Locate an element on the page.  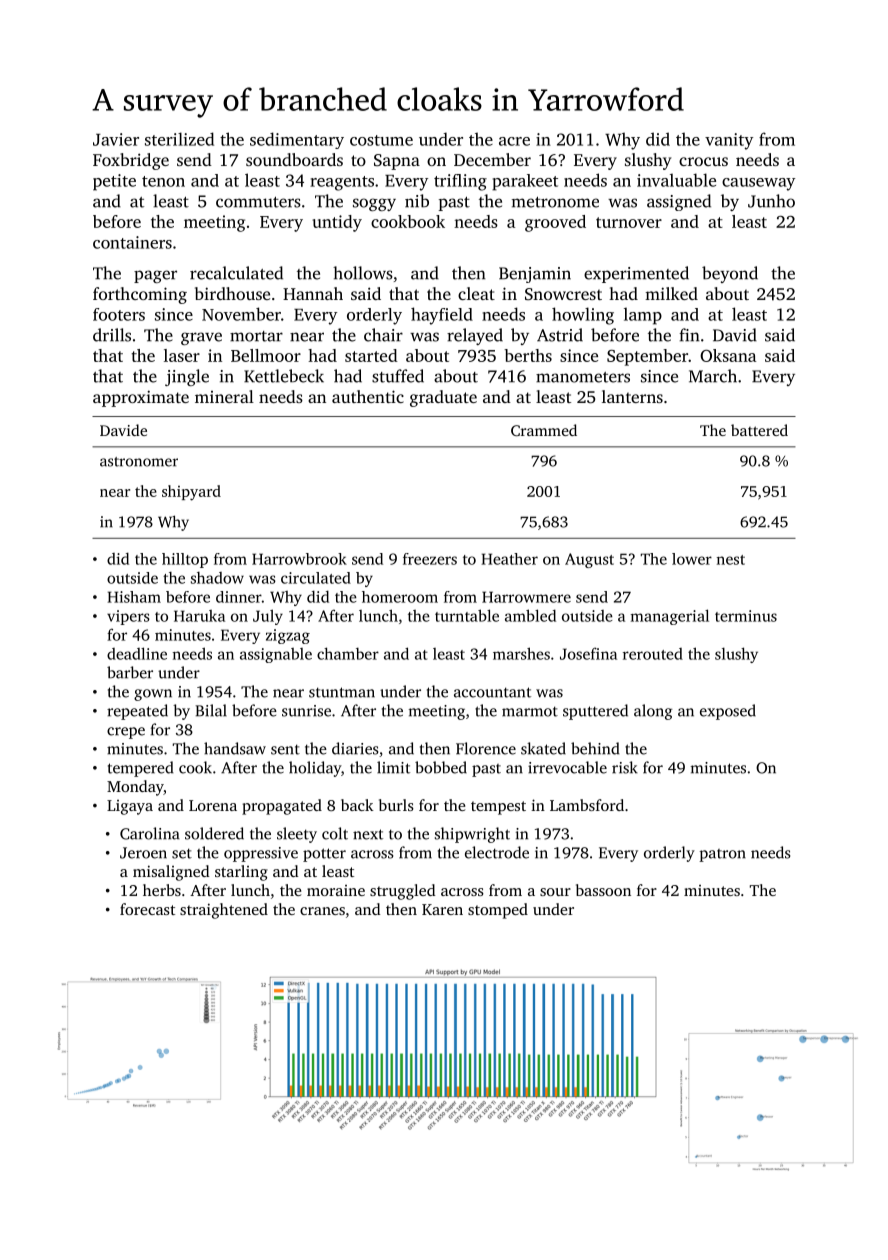
drills is located at coordinates (112, 335).
